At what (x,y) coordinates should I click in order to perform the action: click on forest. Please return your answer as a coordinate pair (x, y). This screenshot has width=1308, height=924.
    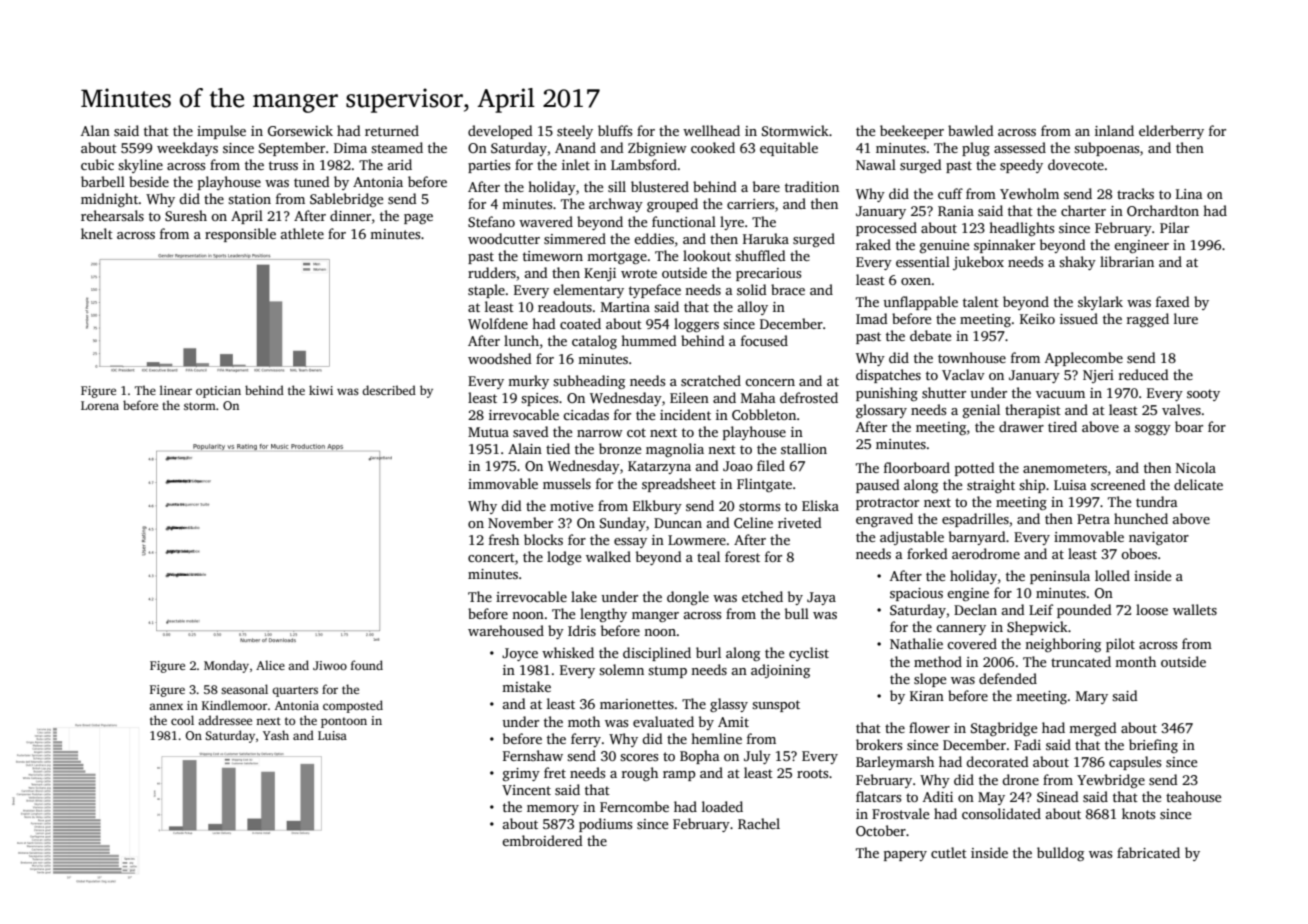
    Looking at the image, I should click on (742, 556).
